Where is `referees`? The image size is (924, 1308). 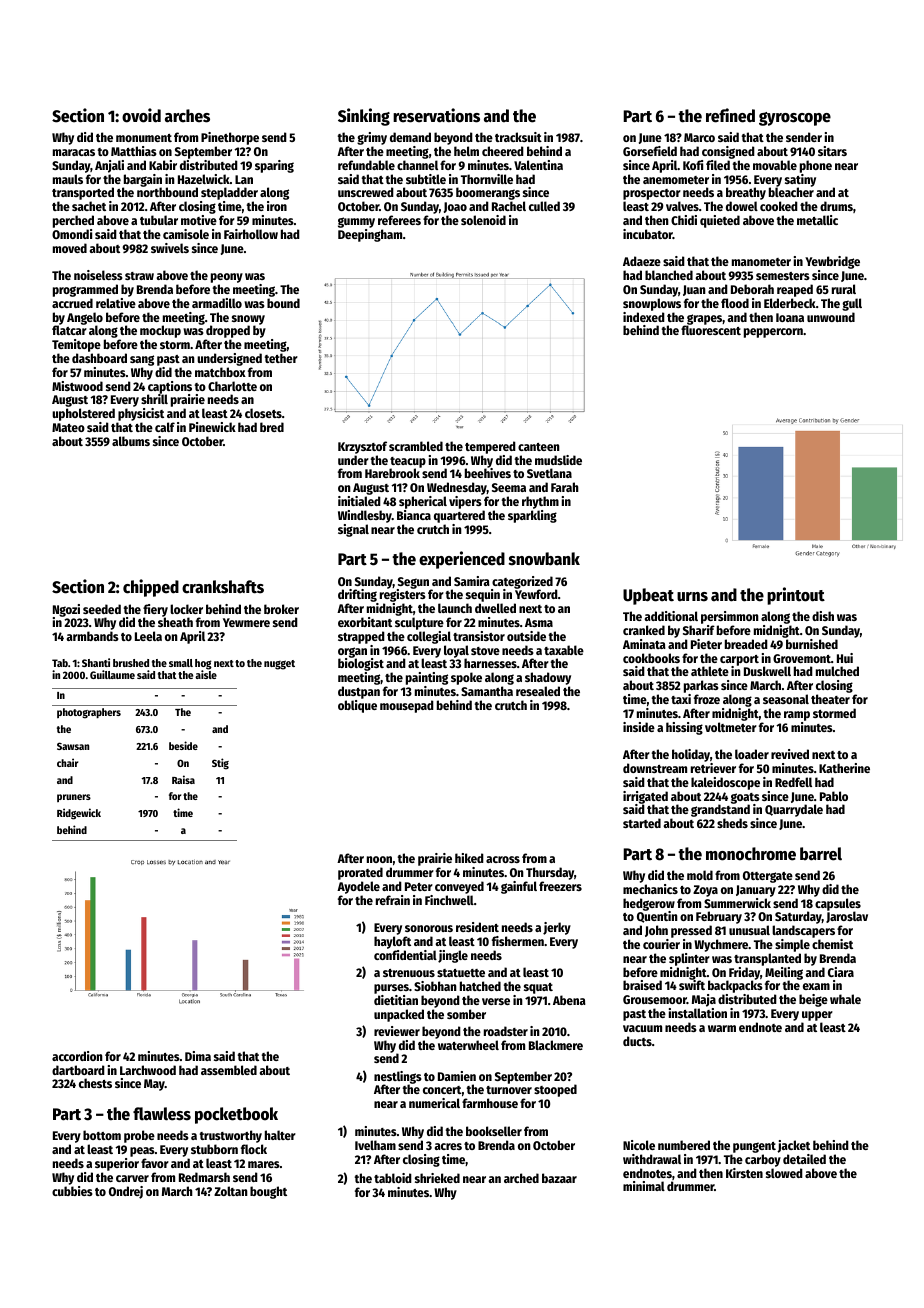
referees is located at coordinates (399, 220).
